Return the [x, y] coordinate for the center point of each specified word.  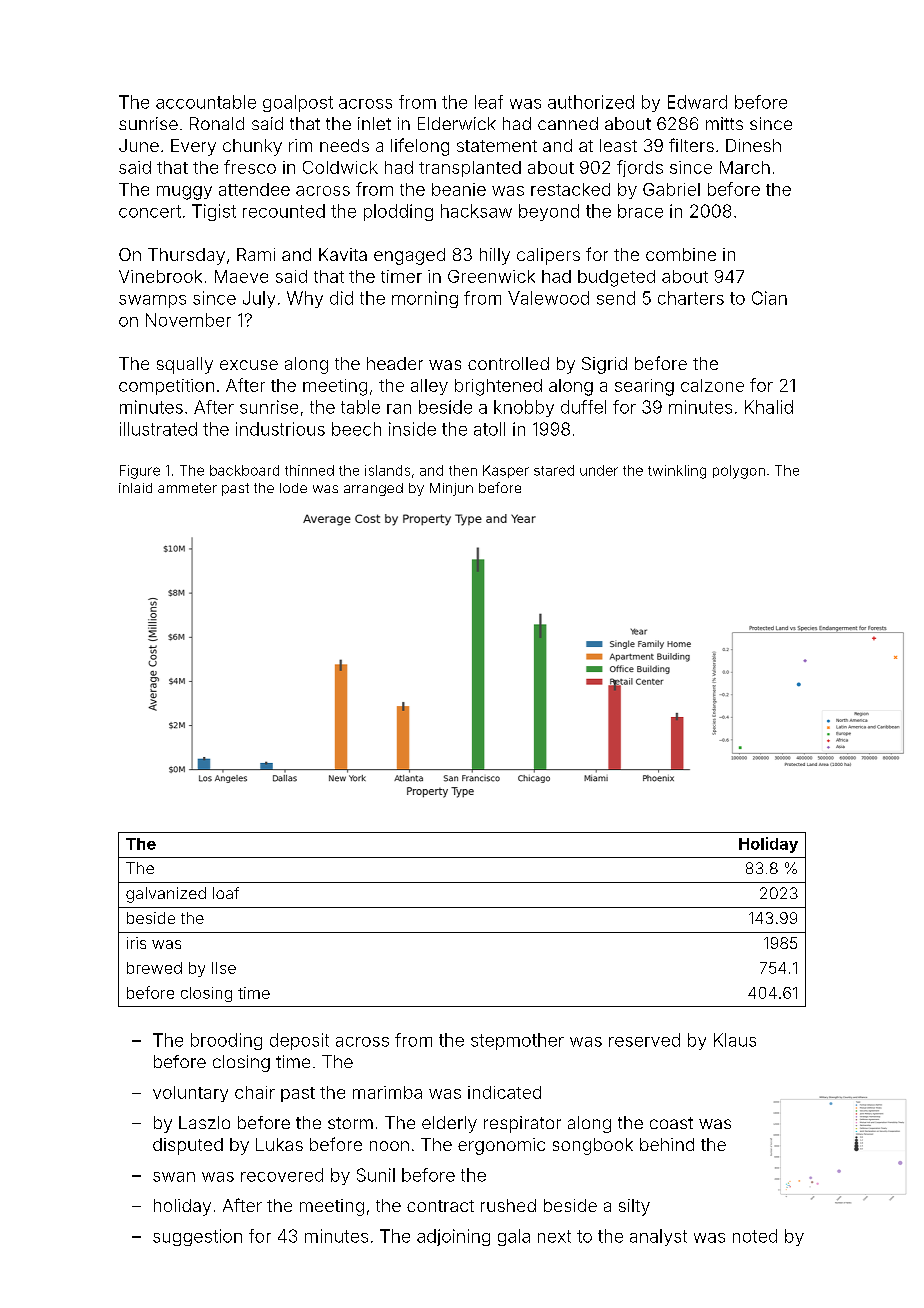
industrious [280, 429]
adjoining [453, 1237]
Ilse [224, 968]
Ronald [217, 123]
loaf [226, 893]
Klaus [735, 1040]
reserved [644, 1040]
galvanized [166, 895]
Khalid [769, 407]
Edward [697, 102]
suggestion [197, 1237]
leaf [489, 102]
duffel [583, 407]
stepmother [517, 1041]
